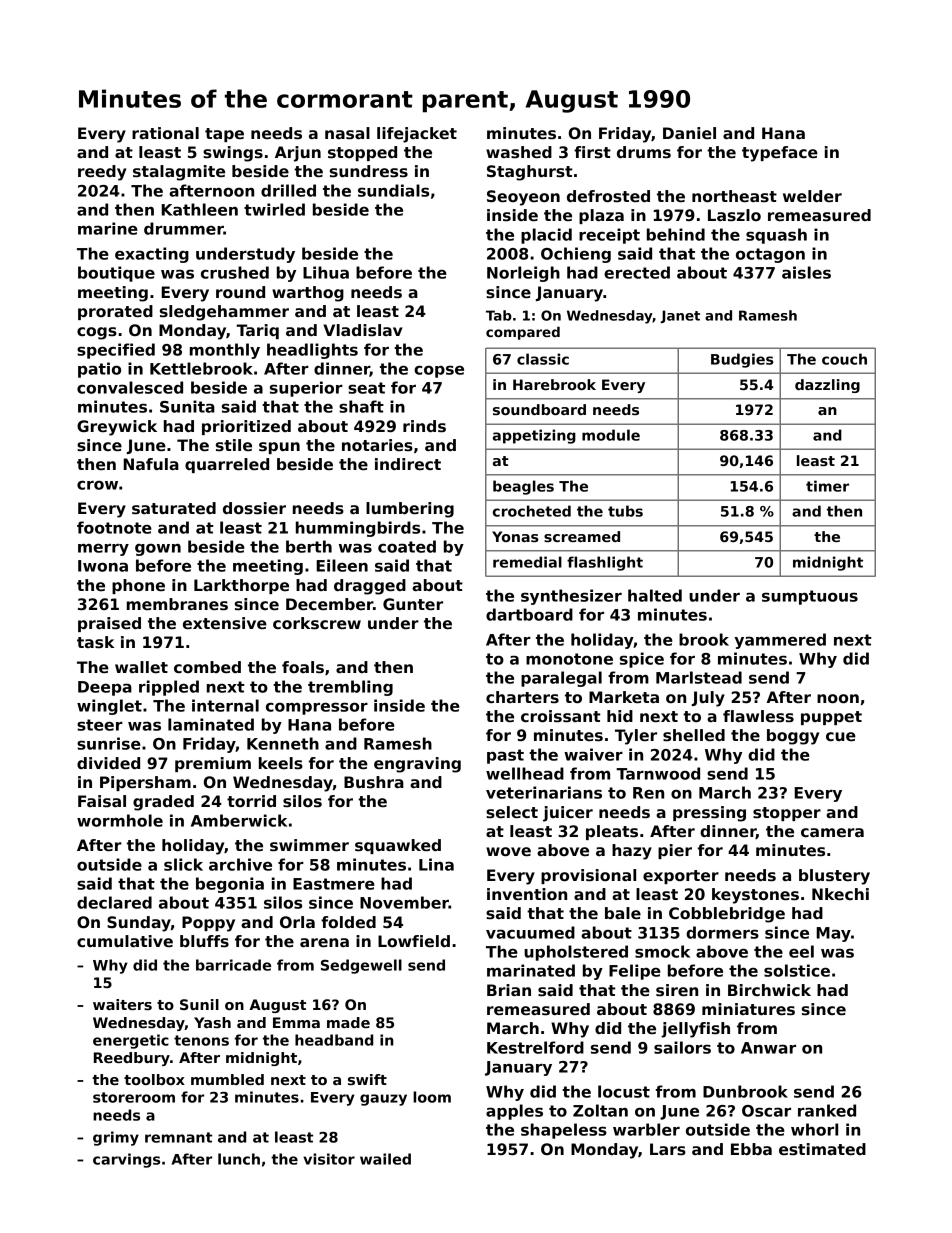 This screenshot has width=952, height=1233. I want to click on berth, so click(309, 546).
